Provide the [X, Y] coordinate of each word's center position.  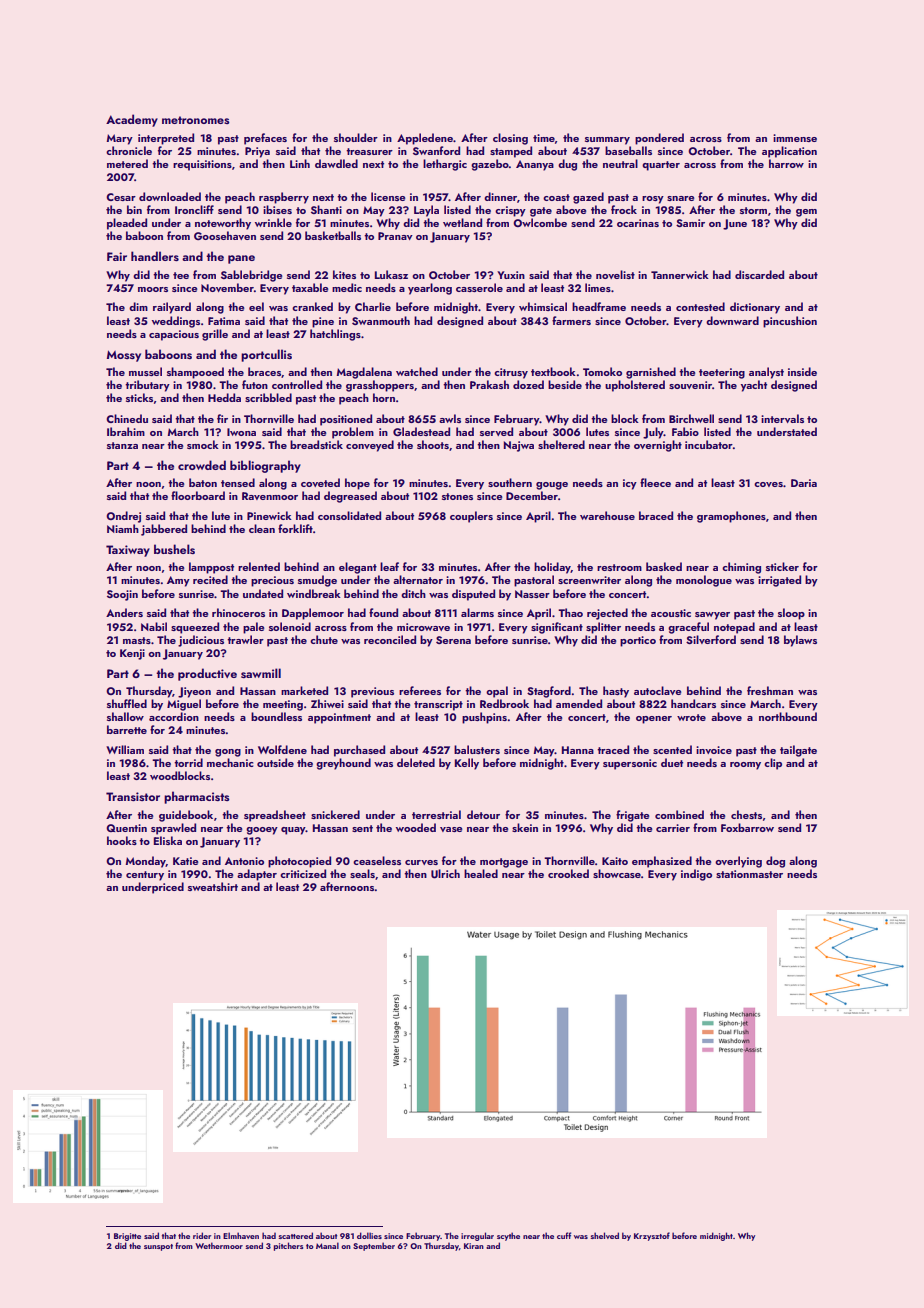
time [544, 138]
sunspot [158, 1247]
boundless [276, 716]
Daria [804, 483]
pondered [659, 139]
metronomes [196, 120]
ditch [413, 593]
